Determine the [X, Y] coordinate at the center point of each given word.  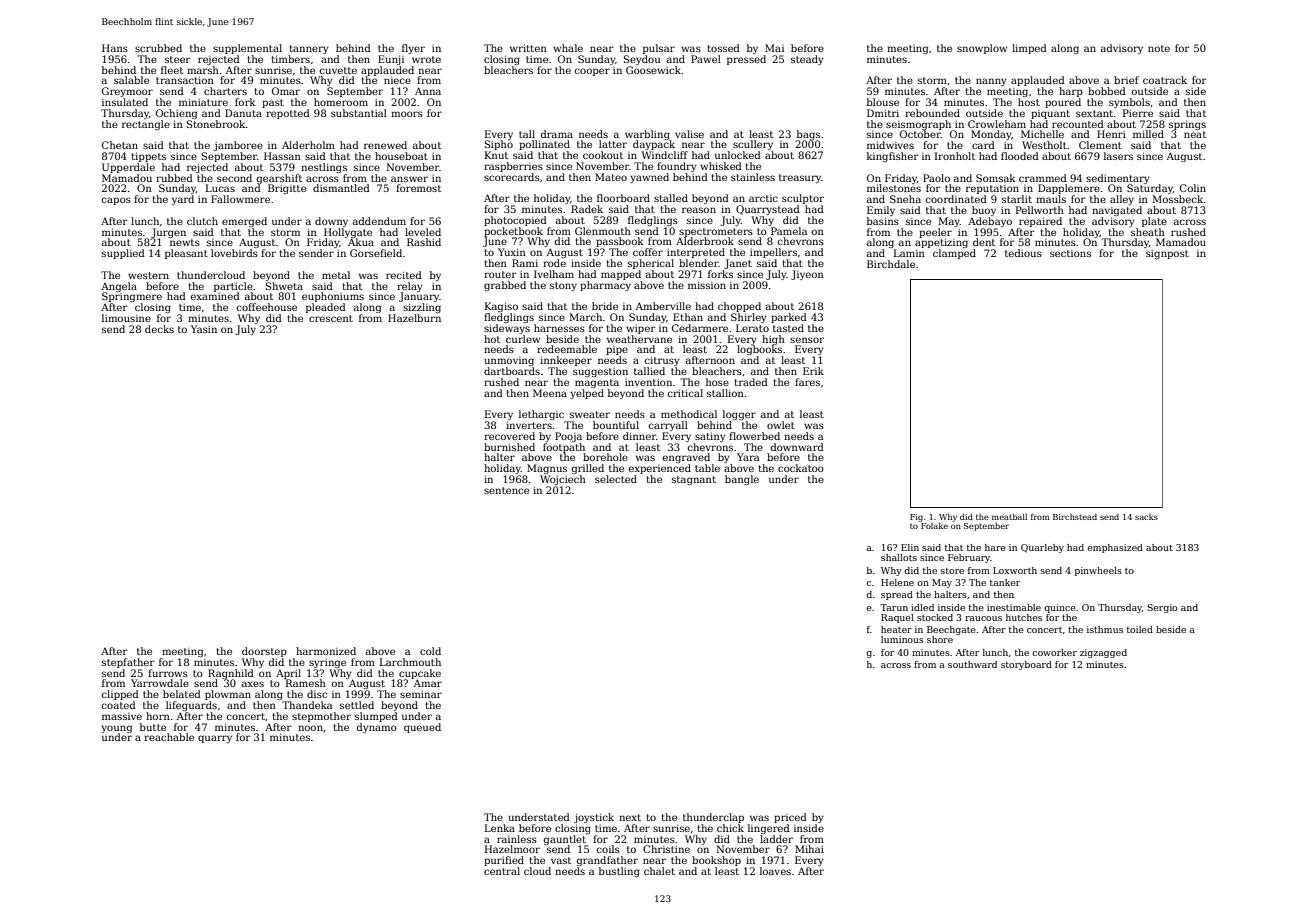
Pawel [706, 59]
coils [608, 849]
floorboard [623, 198]
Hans [115, 48]
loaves [775, 871]
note [1159, 48]
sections [1070, 253]
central [502, 871]
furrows [168, 673]
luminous [902, 639]
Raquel [897, 618]
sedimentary [1118, 179]
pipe [617, 350]
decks [159, 329]
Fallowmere [240, 199]
